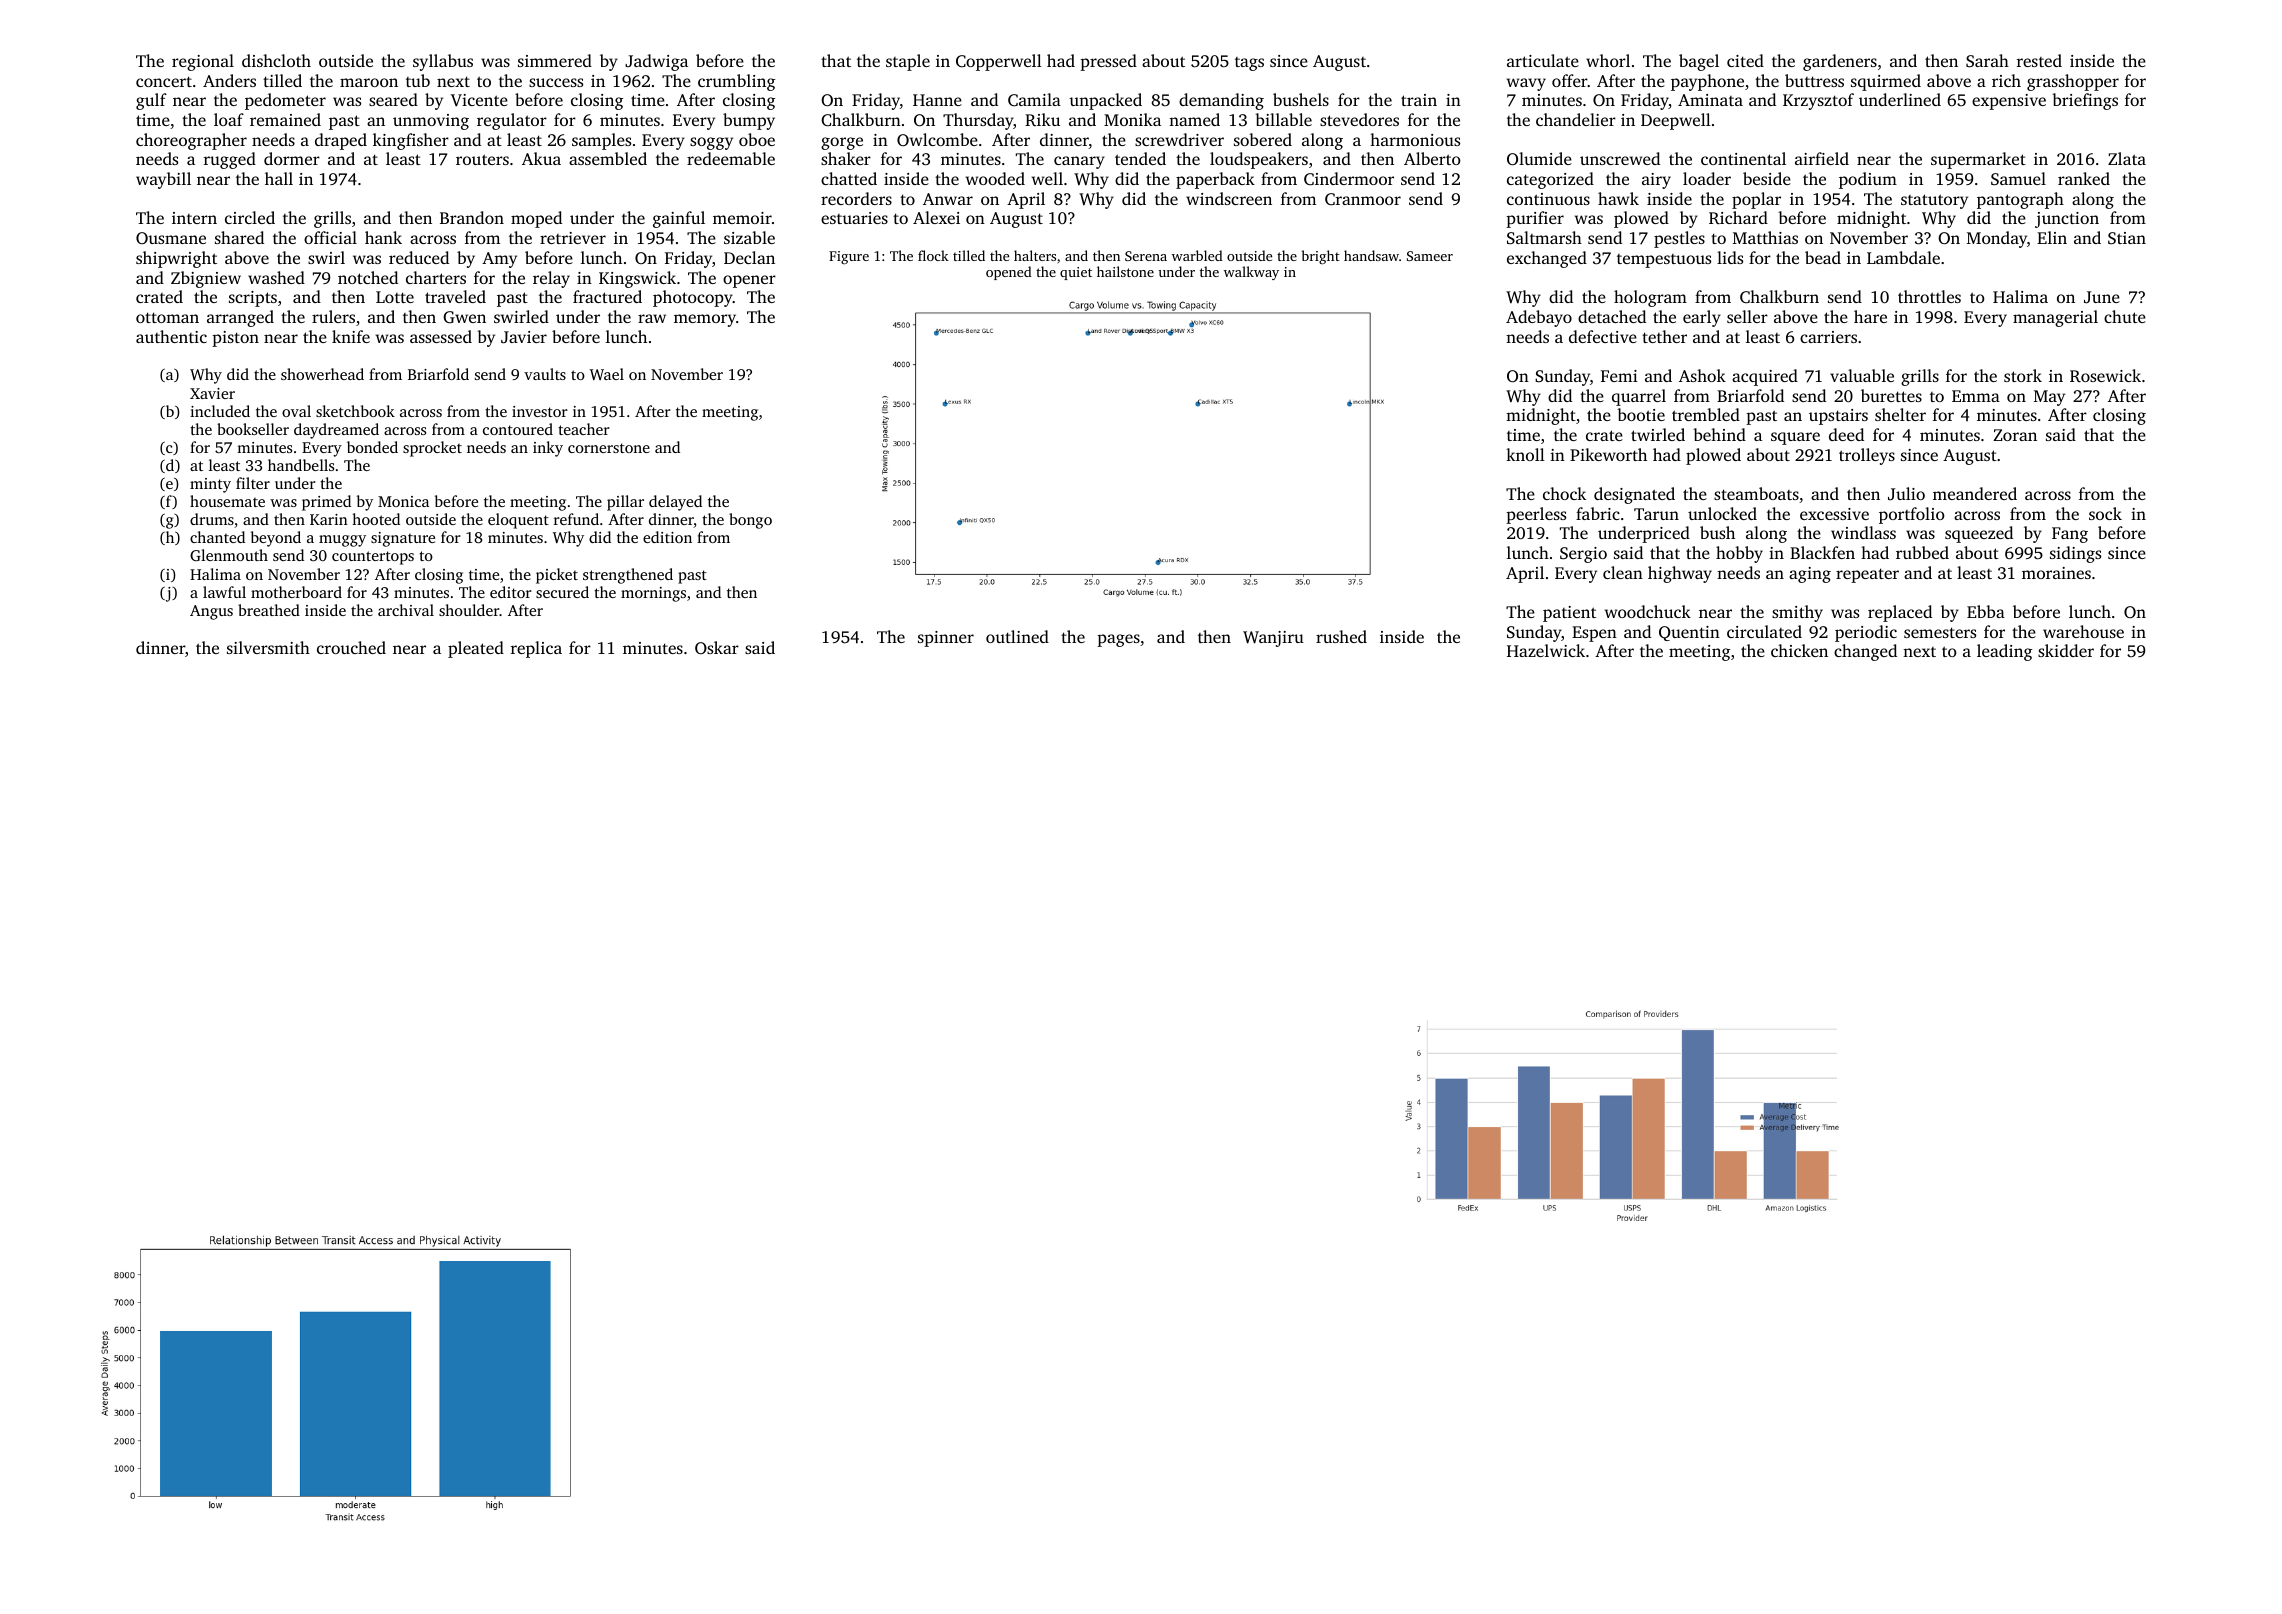  Describe the element at coordinates (326, 503) in the screenshot. I see `primed` at that location.
